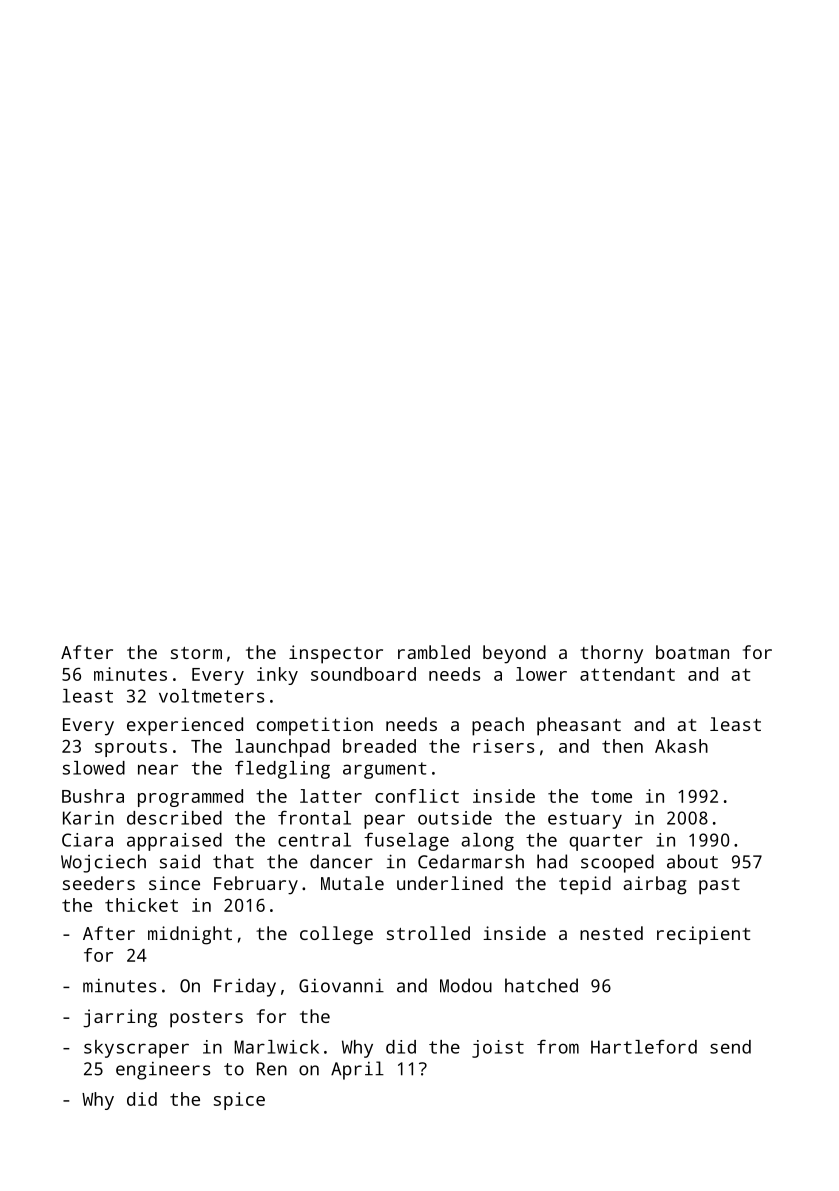  What do you see at coordinates (103, 863) in the image?
I see `Wojciech` at bounding box center [103, 863].
